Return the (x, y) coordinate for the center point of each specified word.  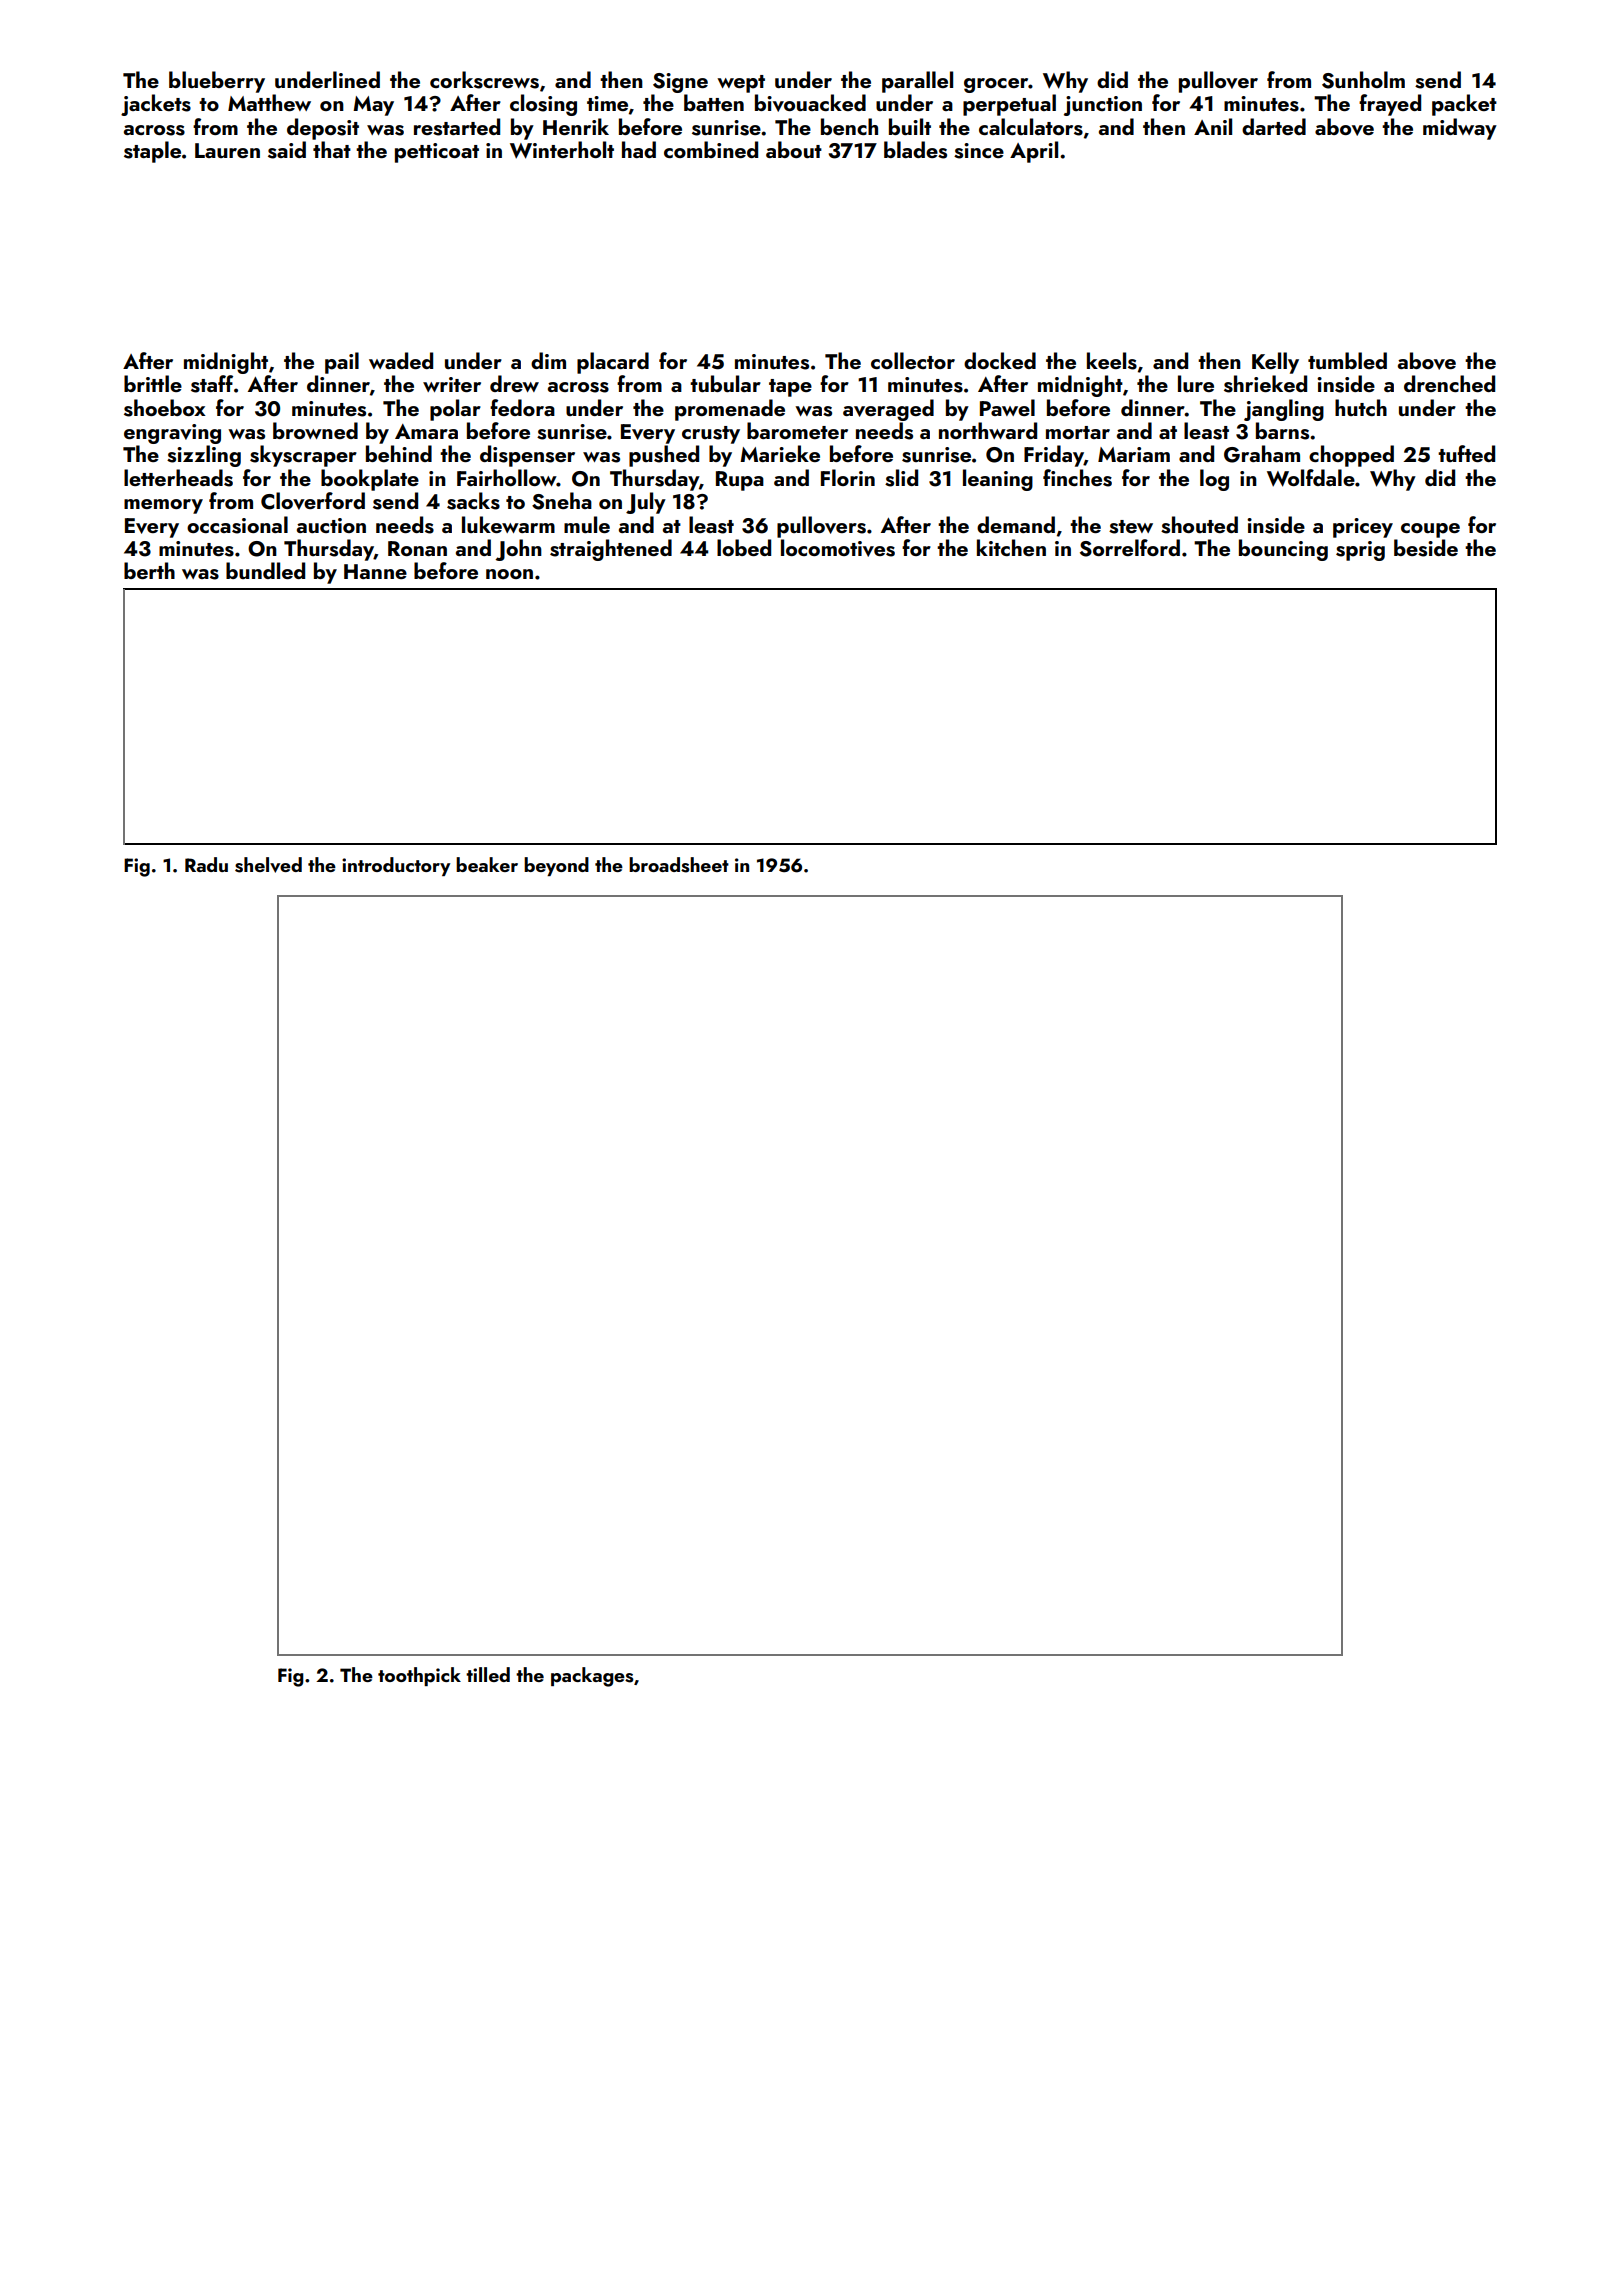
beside (1426, 548)
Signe (680, 83)
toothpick (419, 1676)
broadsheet (679, 865)
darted (1274, 126)
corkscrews (484, 80)
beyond (556, 866)
